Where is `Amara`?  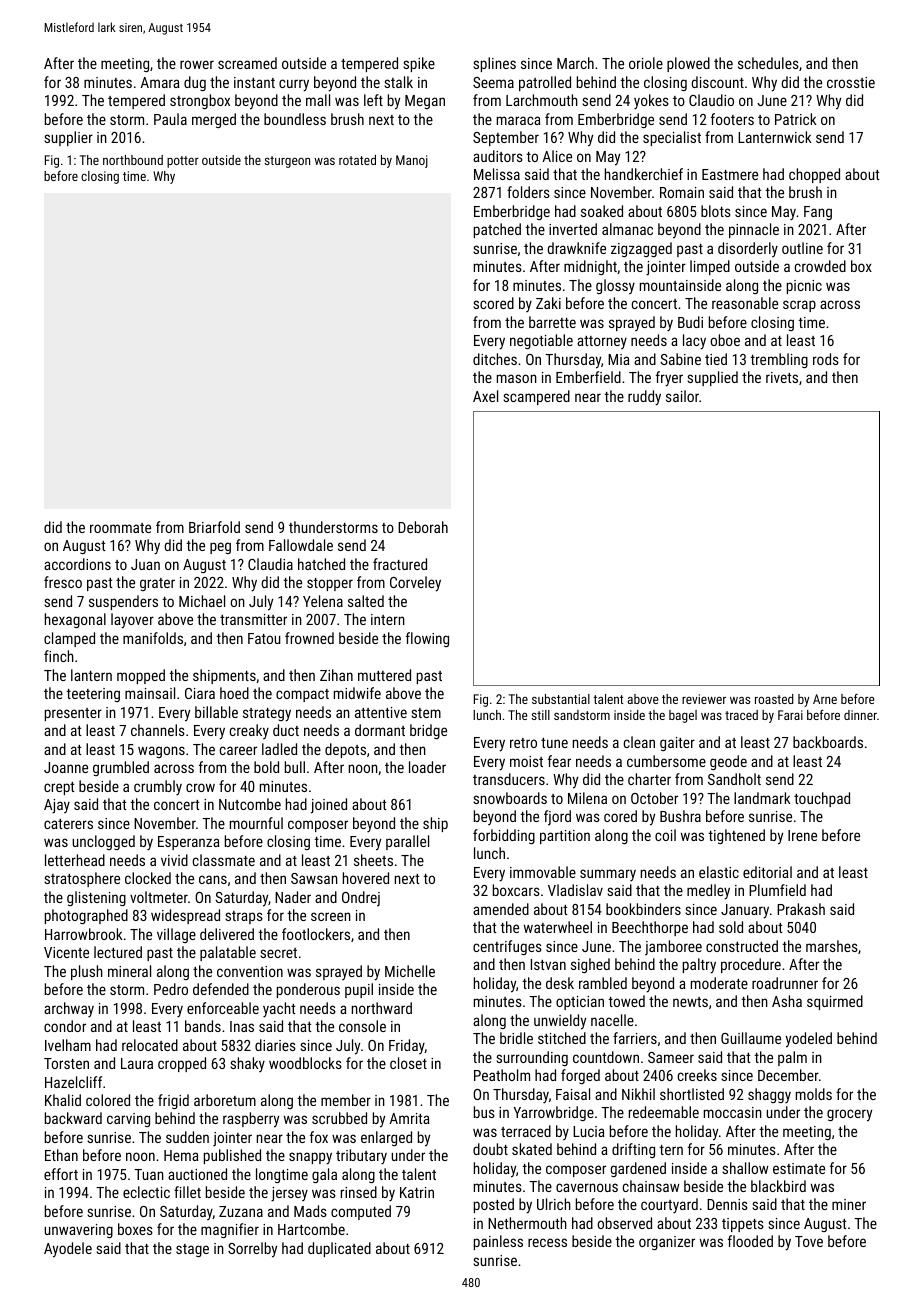 Amara is located at coordinates (160, 82).
